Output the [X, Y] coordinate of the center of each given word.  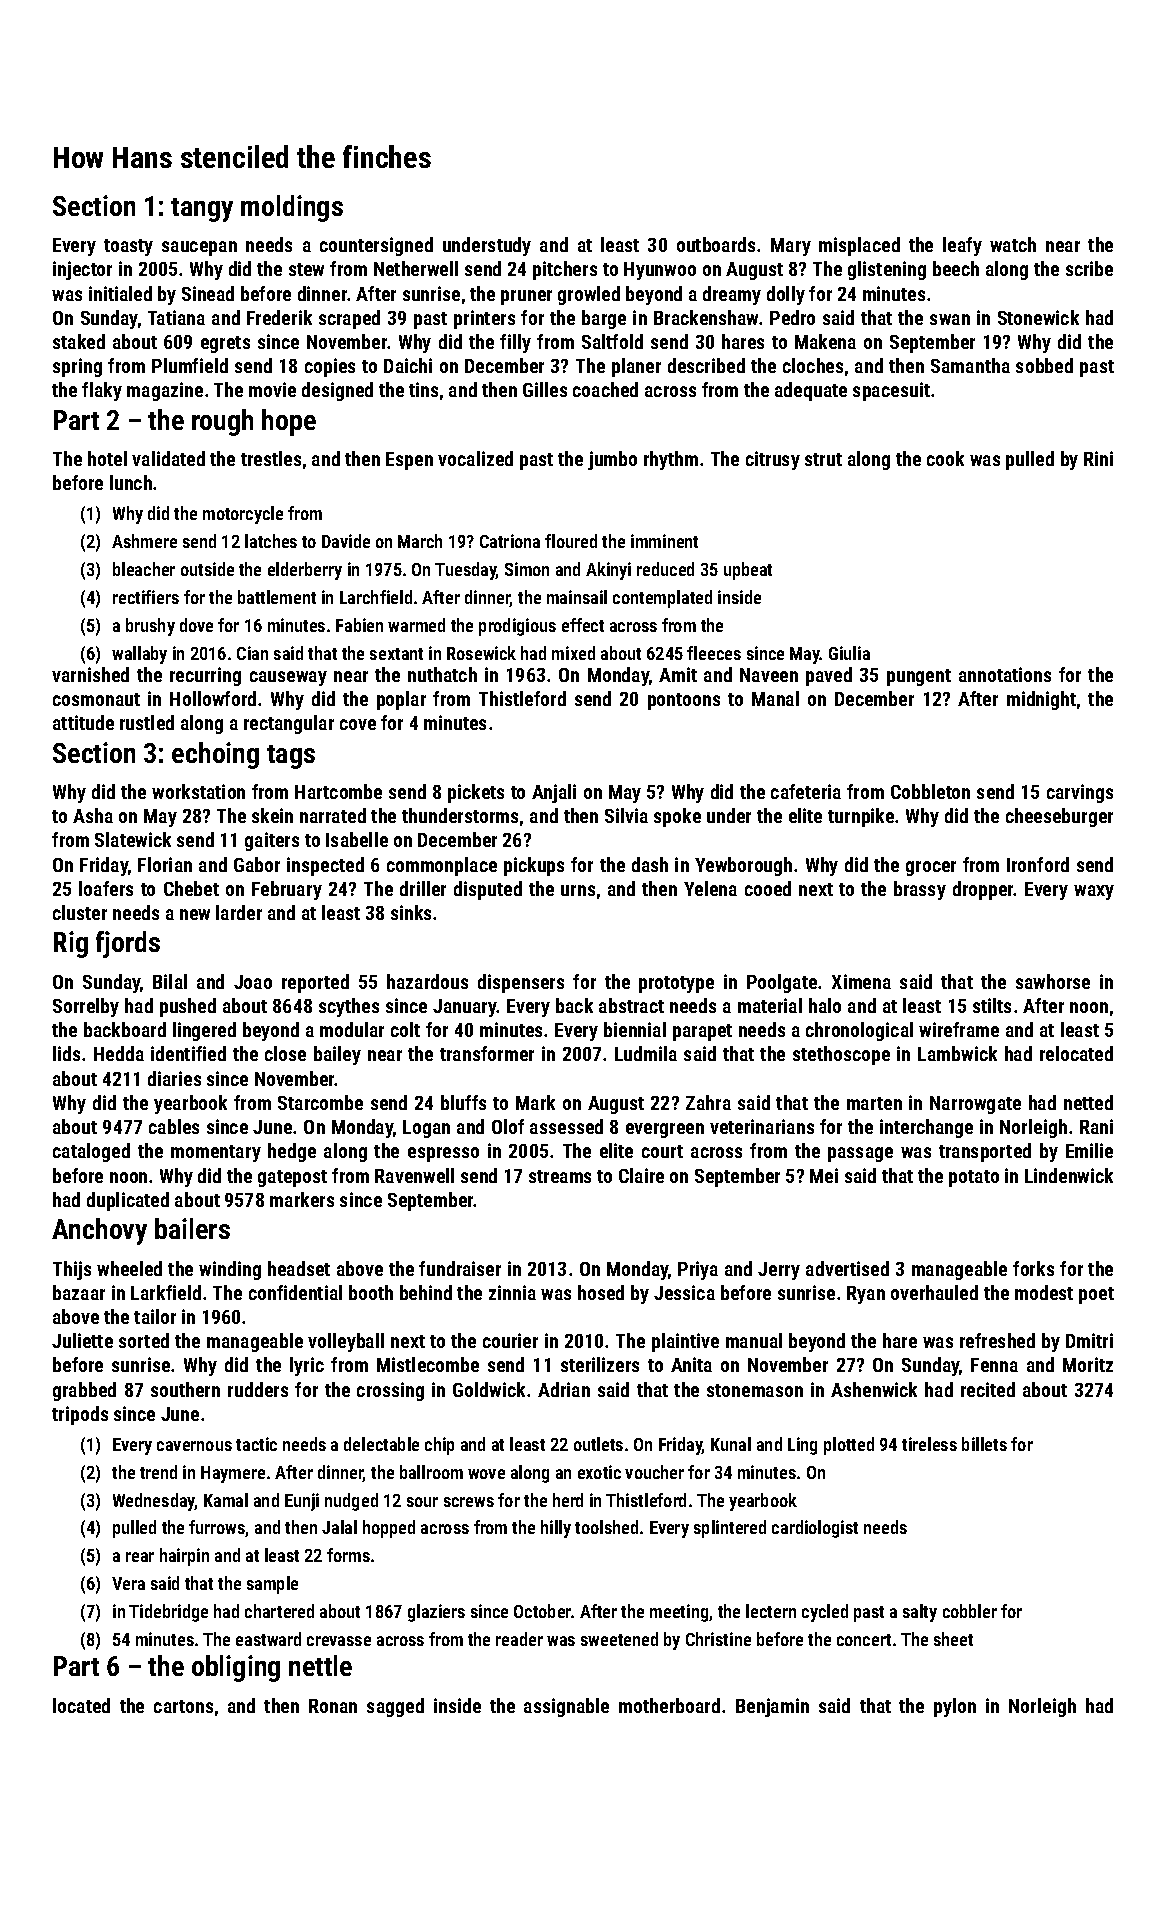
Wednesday [154, 1502]
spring [77, 367]
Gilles [545, 389]
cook [945, 458]
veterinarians [762, 1126]
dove [196, 625]
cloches [813, 365]
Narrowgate [975, 1105]
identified [188, 1053]
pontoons [684, 701]
